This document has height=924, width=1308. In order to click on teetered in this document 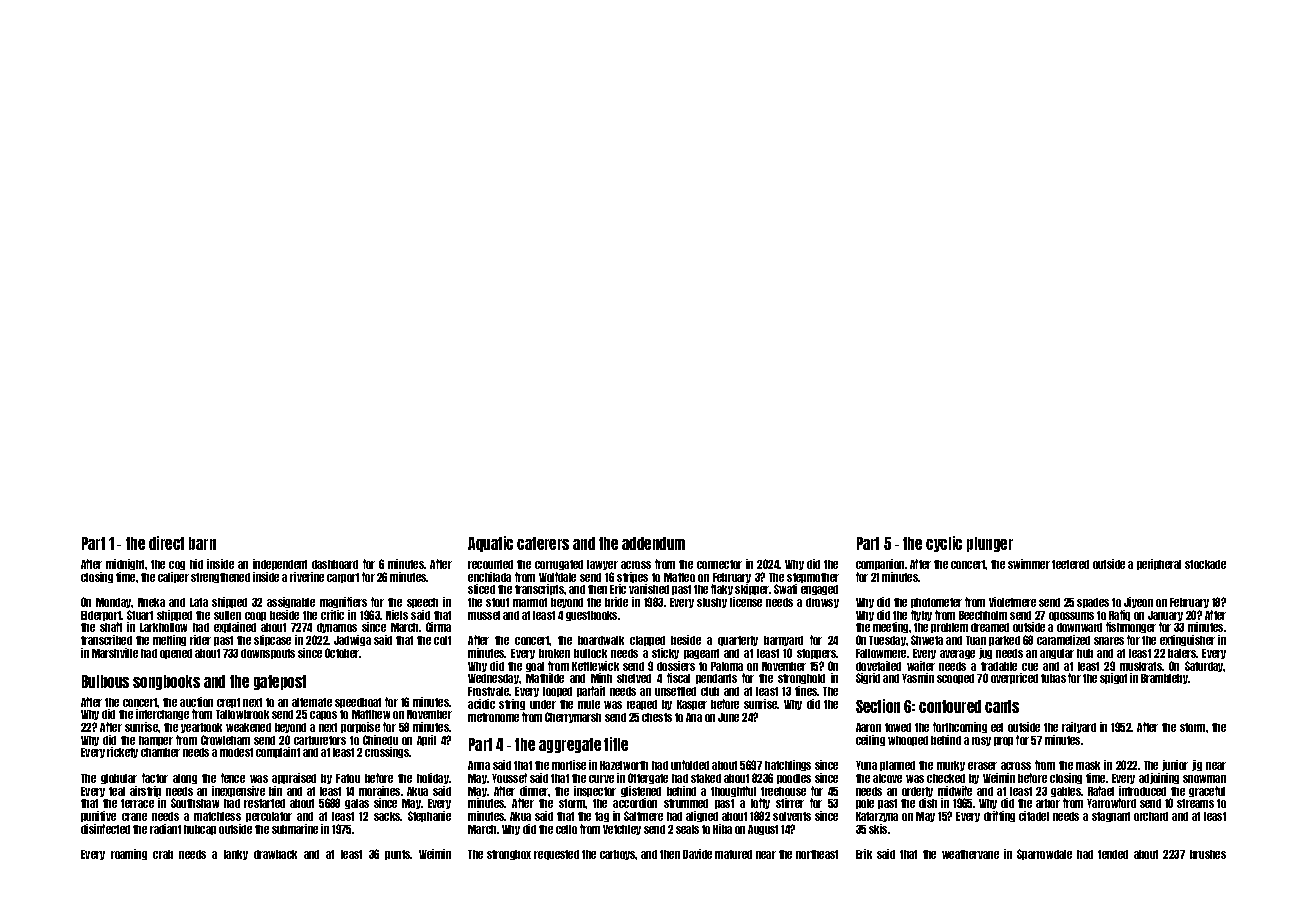, I will do `click(1070, 564)`.
